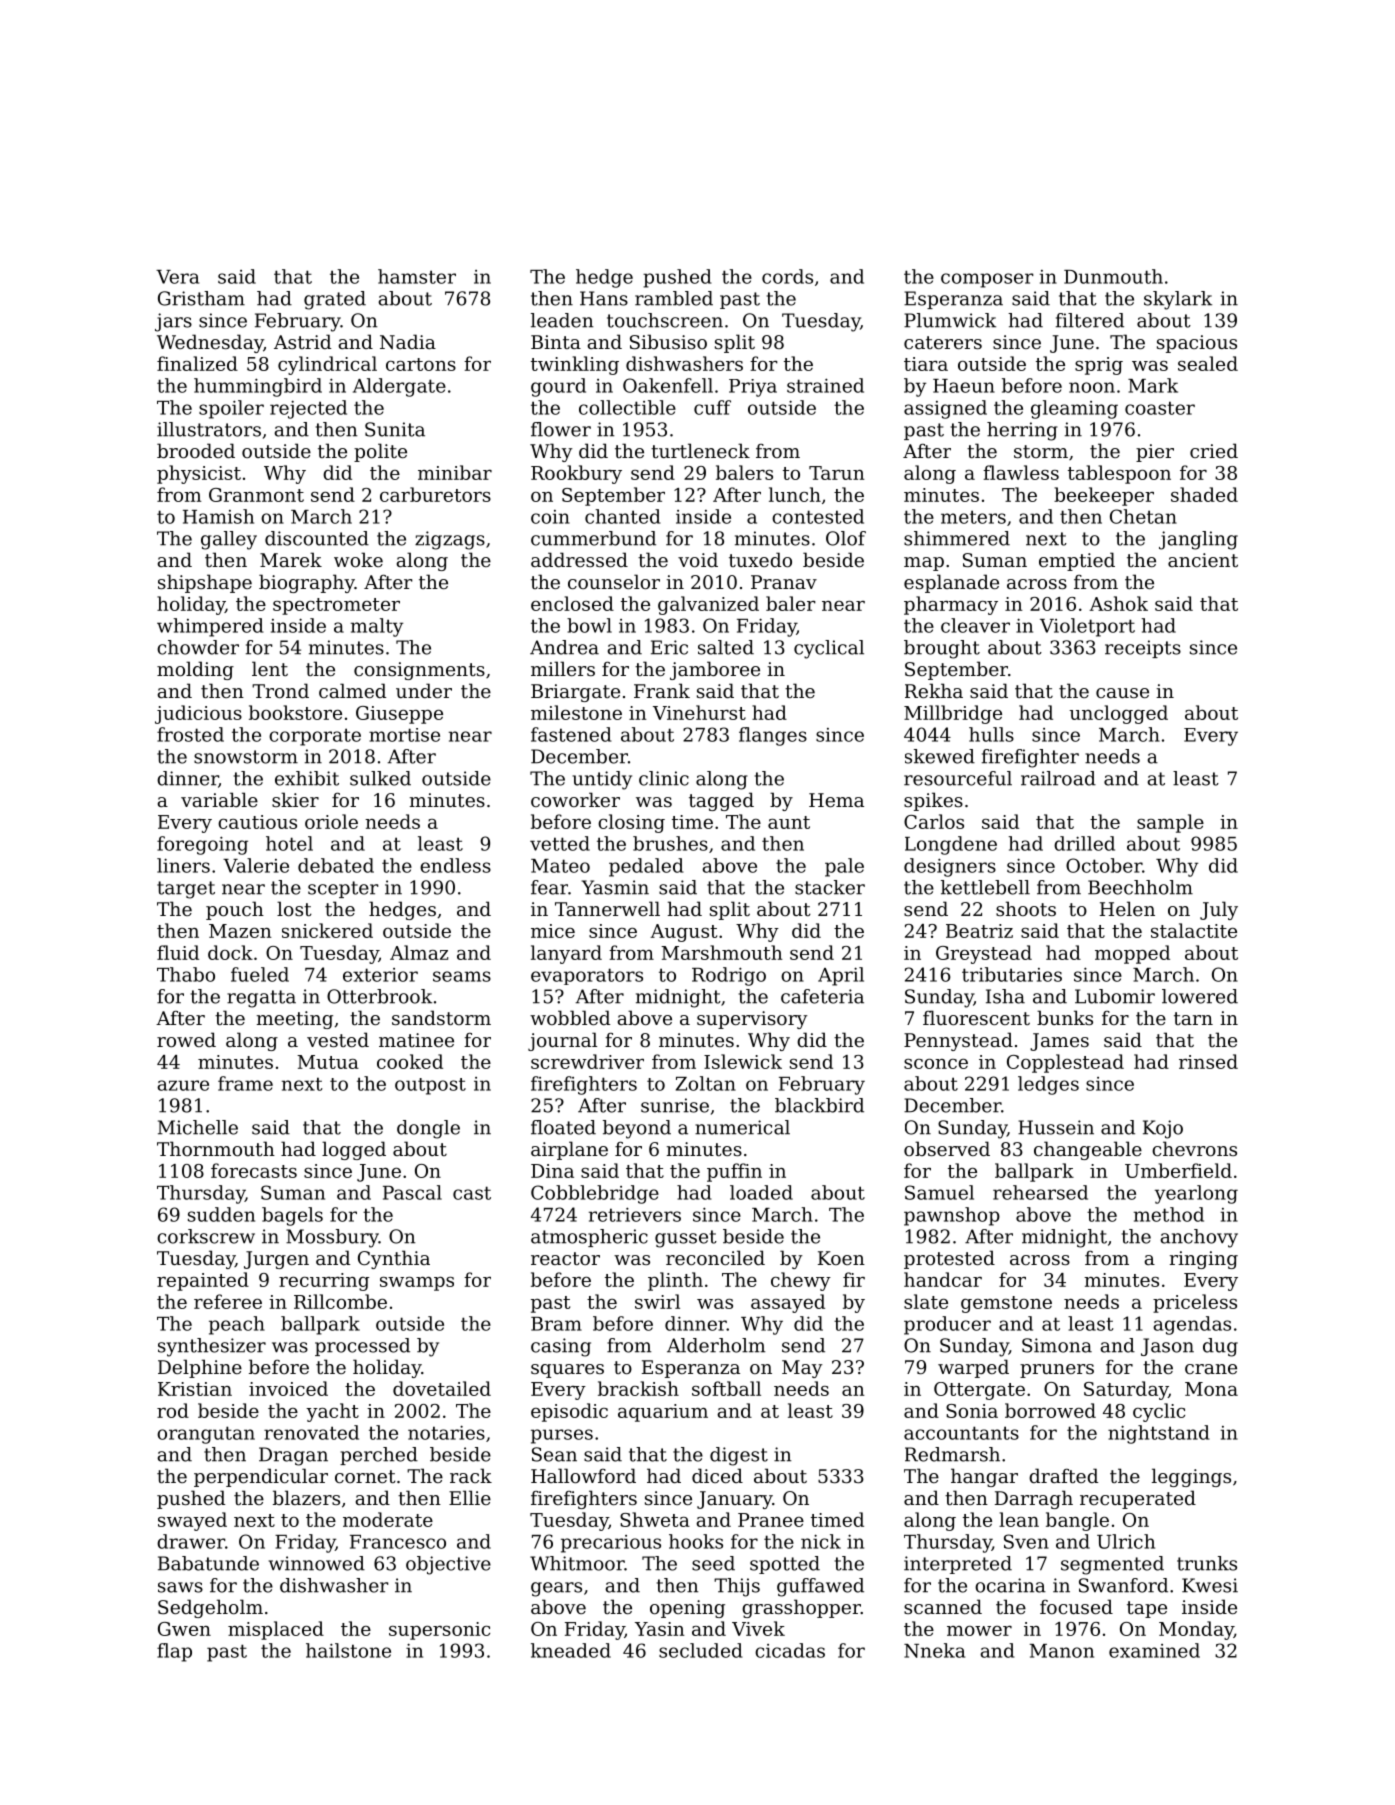 This image has width=1395, height=1805. I want to click on secluded, so click(700, 1650).
